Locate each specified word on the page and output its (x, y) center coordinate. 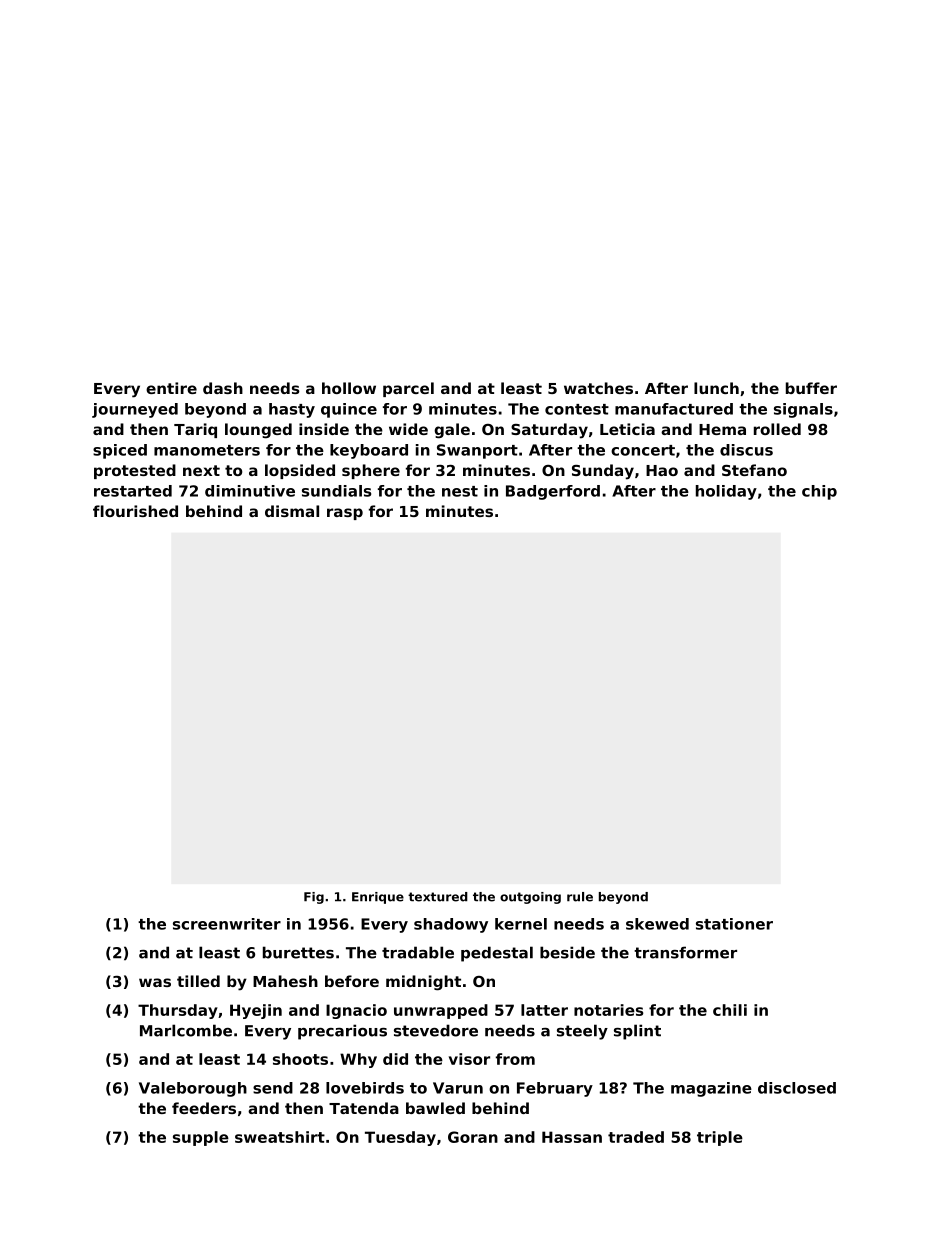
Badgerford (553, 492)
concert (643, 450)
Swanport (477, 451)
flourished (135, 511)
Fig (314, 898)
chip (819, 492)
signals (803, 410)
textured (438, 897)
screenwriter (227, 924)
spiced (120, 451)
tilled (198, 981)
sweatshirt (280, 1137)
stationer (734, 924)
